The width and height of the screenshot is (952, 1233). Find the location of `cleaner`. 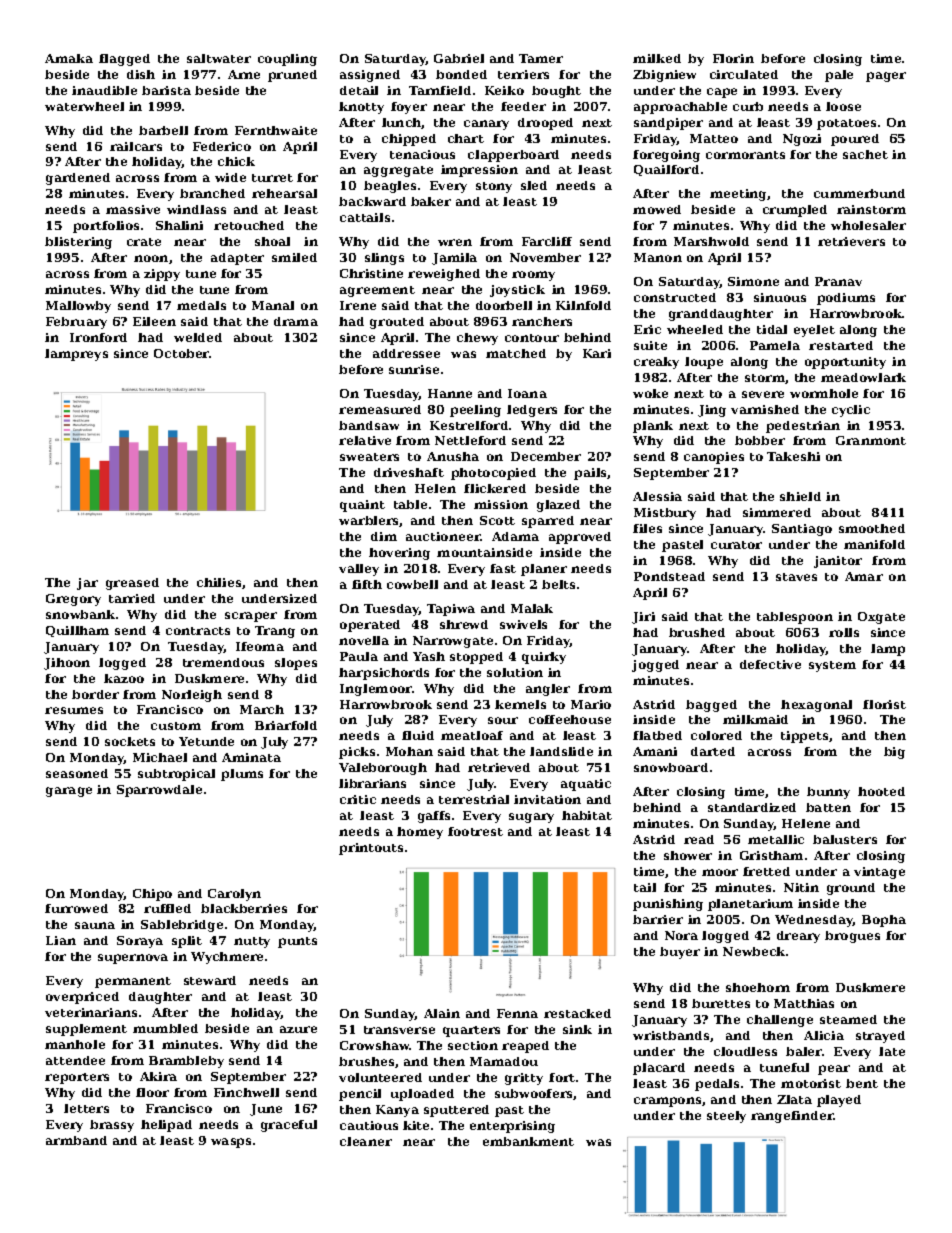

cleaner is located at coordinates (366, 1141).
